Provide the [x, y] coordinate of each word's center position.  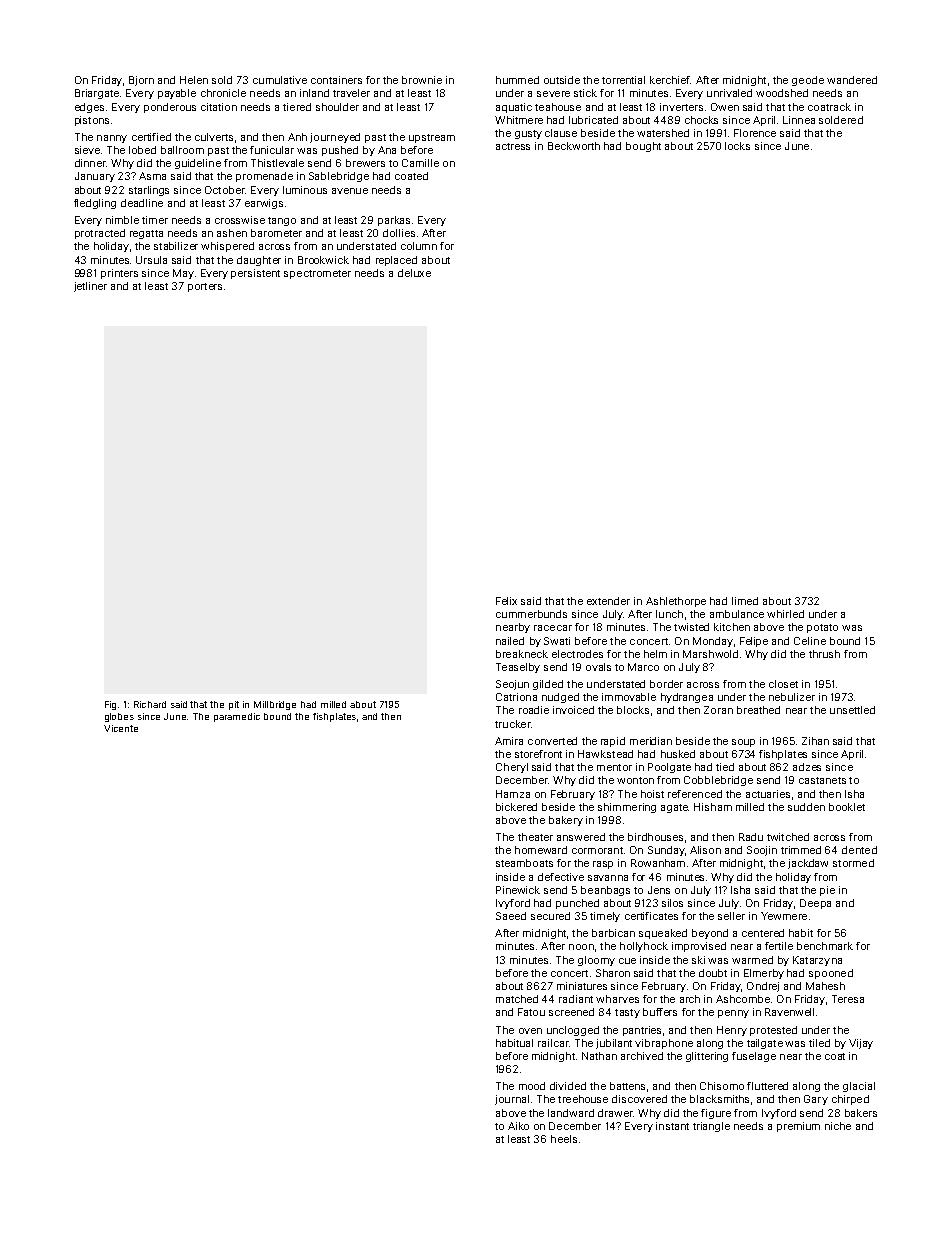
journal [512, 1100]
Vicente [121, 728]
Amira [509, 741]
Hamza [513, 794]
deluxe [414, 273]
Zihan [815, 741]
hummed [517, 80]
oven [530, 1031]
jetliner [90, 287]
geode [808, 81]
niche [838, 1126]
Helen [194, 80]
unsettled [852, 710]
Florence [755, 133]
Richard [150, 704]
